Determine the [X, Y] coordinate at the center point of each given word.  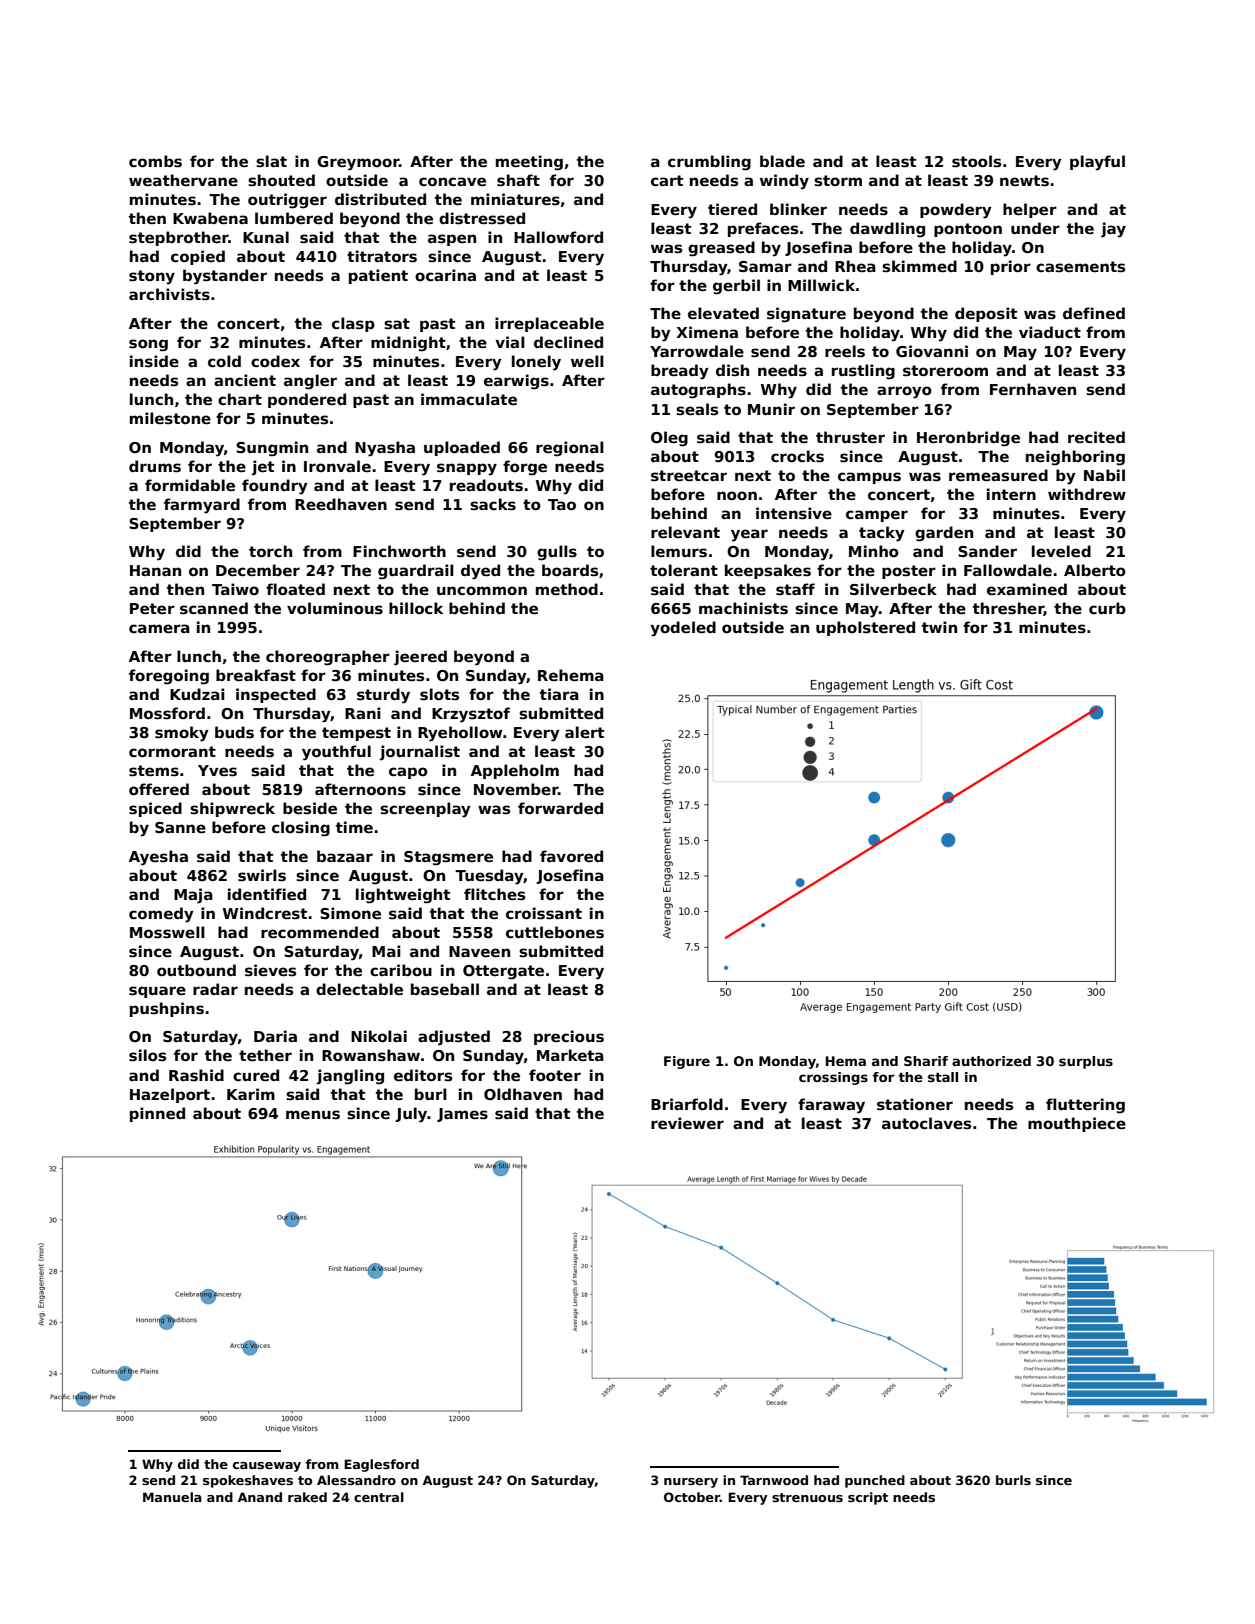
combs [155, 161]
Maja [193, 896]
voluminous [335, 608]
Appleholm [515, 771]
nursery [691, 1483]
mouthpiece [1077, 1124]
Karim [251, 1094]
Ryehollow [460, 734]
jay [1113, 230]
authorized [991, 1061]
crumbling [709, 163]
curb [1107, 608]
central [379, 1497]
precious [569, 1037]
